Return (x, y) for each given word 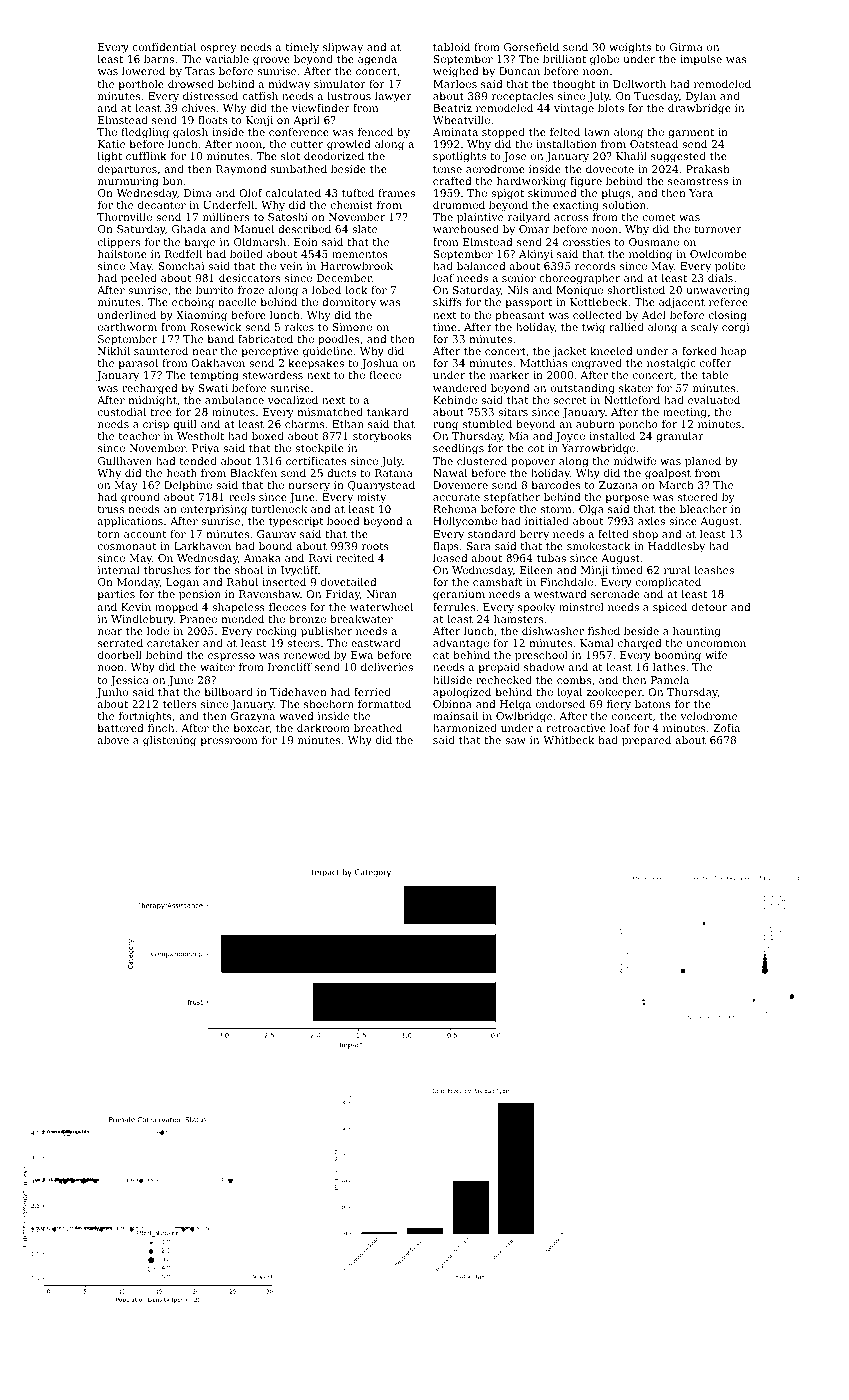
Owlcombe (718, 254)
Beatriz (452, 108)
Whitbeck (569, 740)
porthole (141, 85)
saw (515, 741)
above (113, 740)
